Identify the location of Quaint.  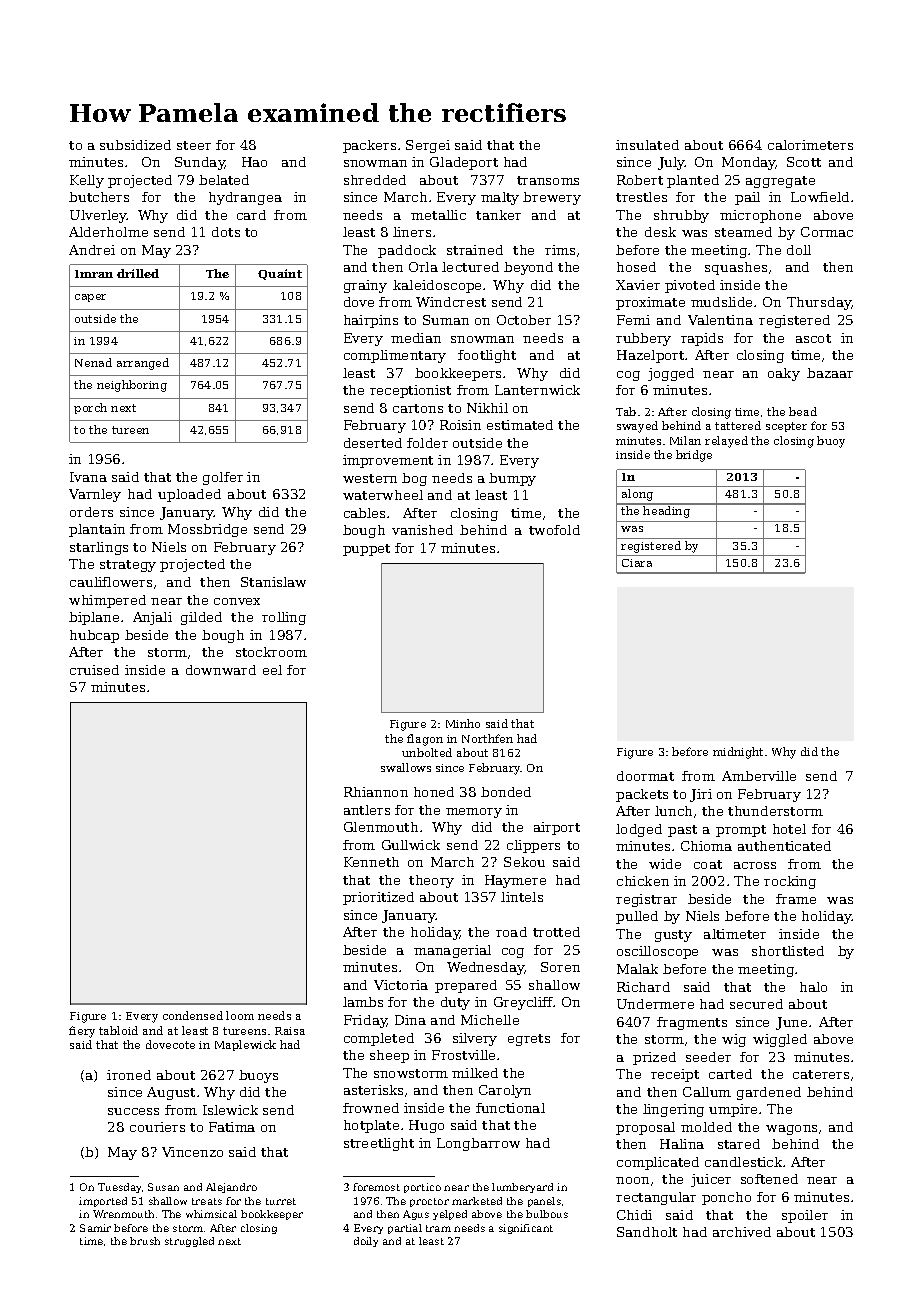
(280, 274).
